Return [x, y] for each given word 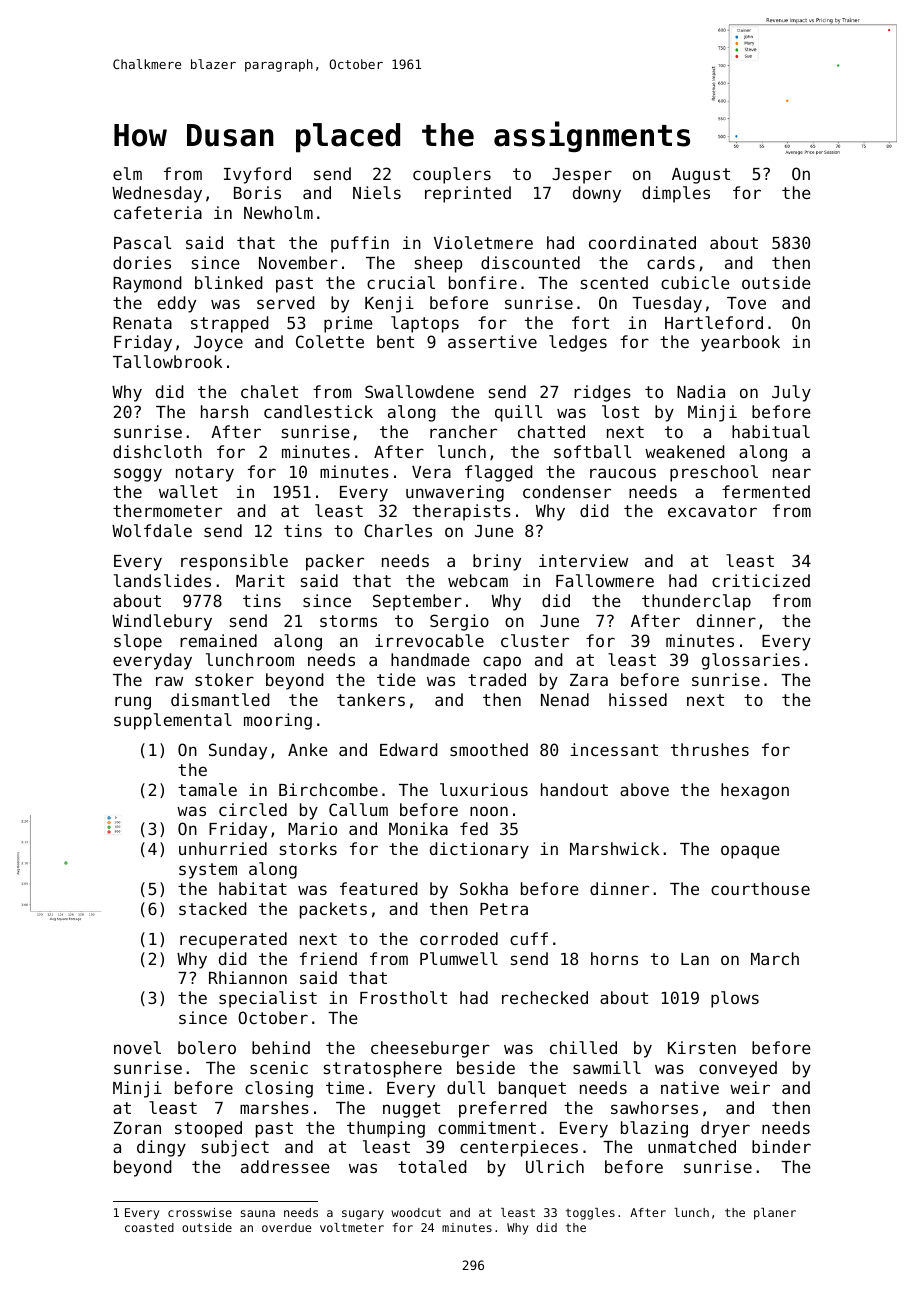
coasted [149, 1227]
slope [138, 642]
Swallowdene [419, 391]
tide [396, 679]
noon [489, 811]
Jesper [582, 176]
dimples [676, 194]
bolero [207, 1047]
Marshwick [614, 848]
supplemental [173, 721]
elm [127, 173]
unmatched [692, 1146]
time [345, 1087]
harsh [224, 411]
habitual [771, 431]
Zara [589, 680]
